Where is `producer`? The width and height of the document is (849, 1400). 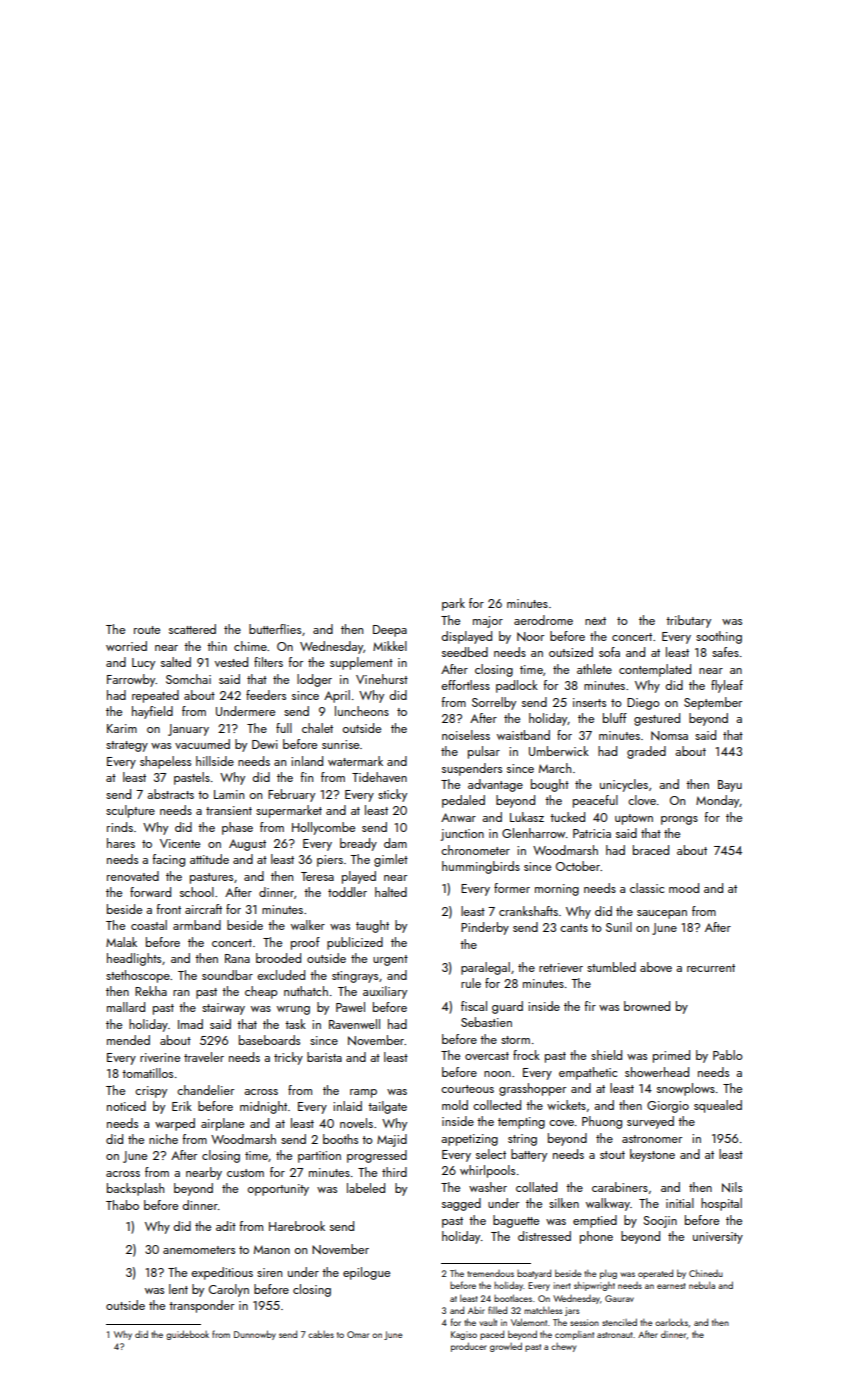
producer is located at coordinates (469, 1347).
